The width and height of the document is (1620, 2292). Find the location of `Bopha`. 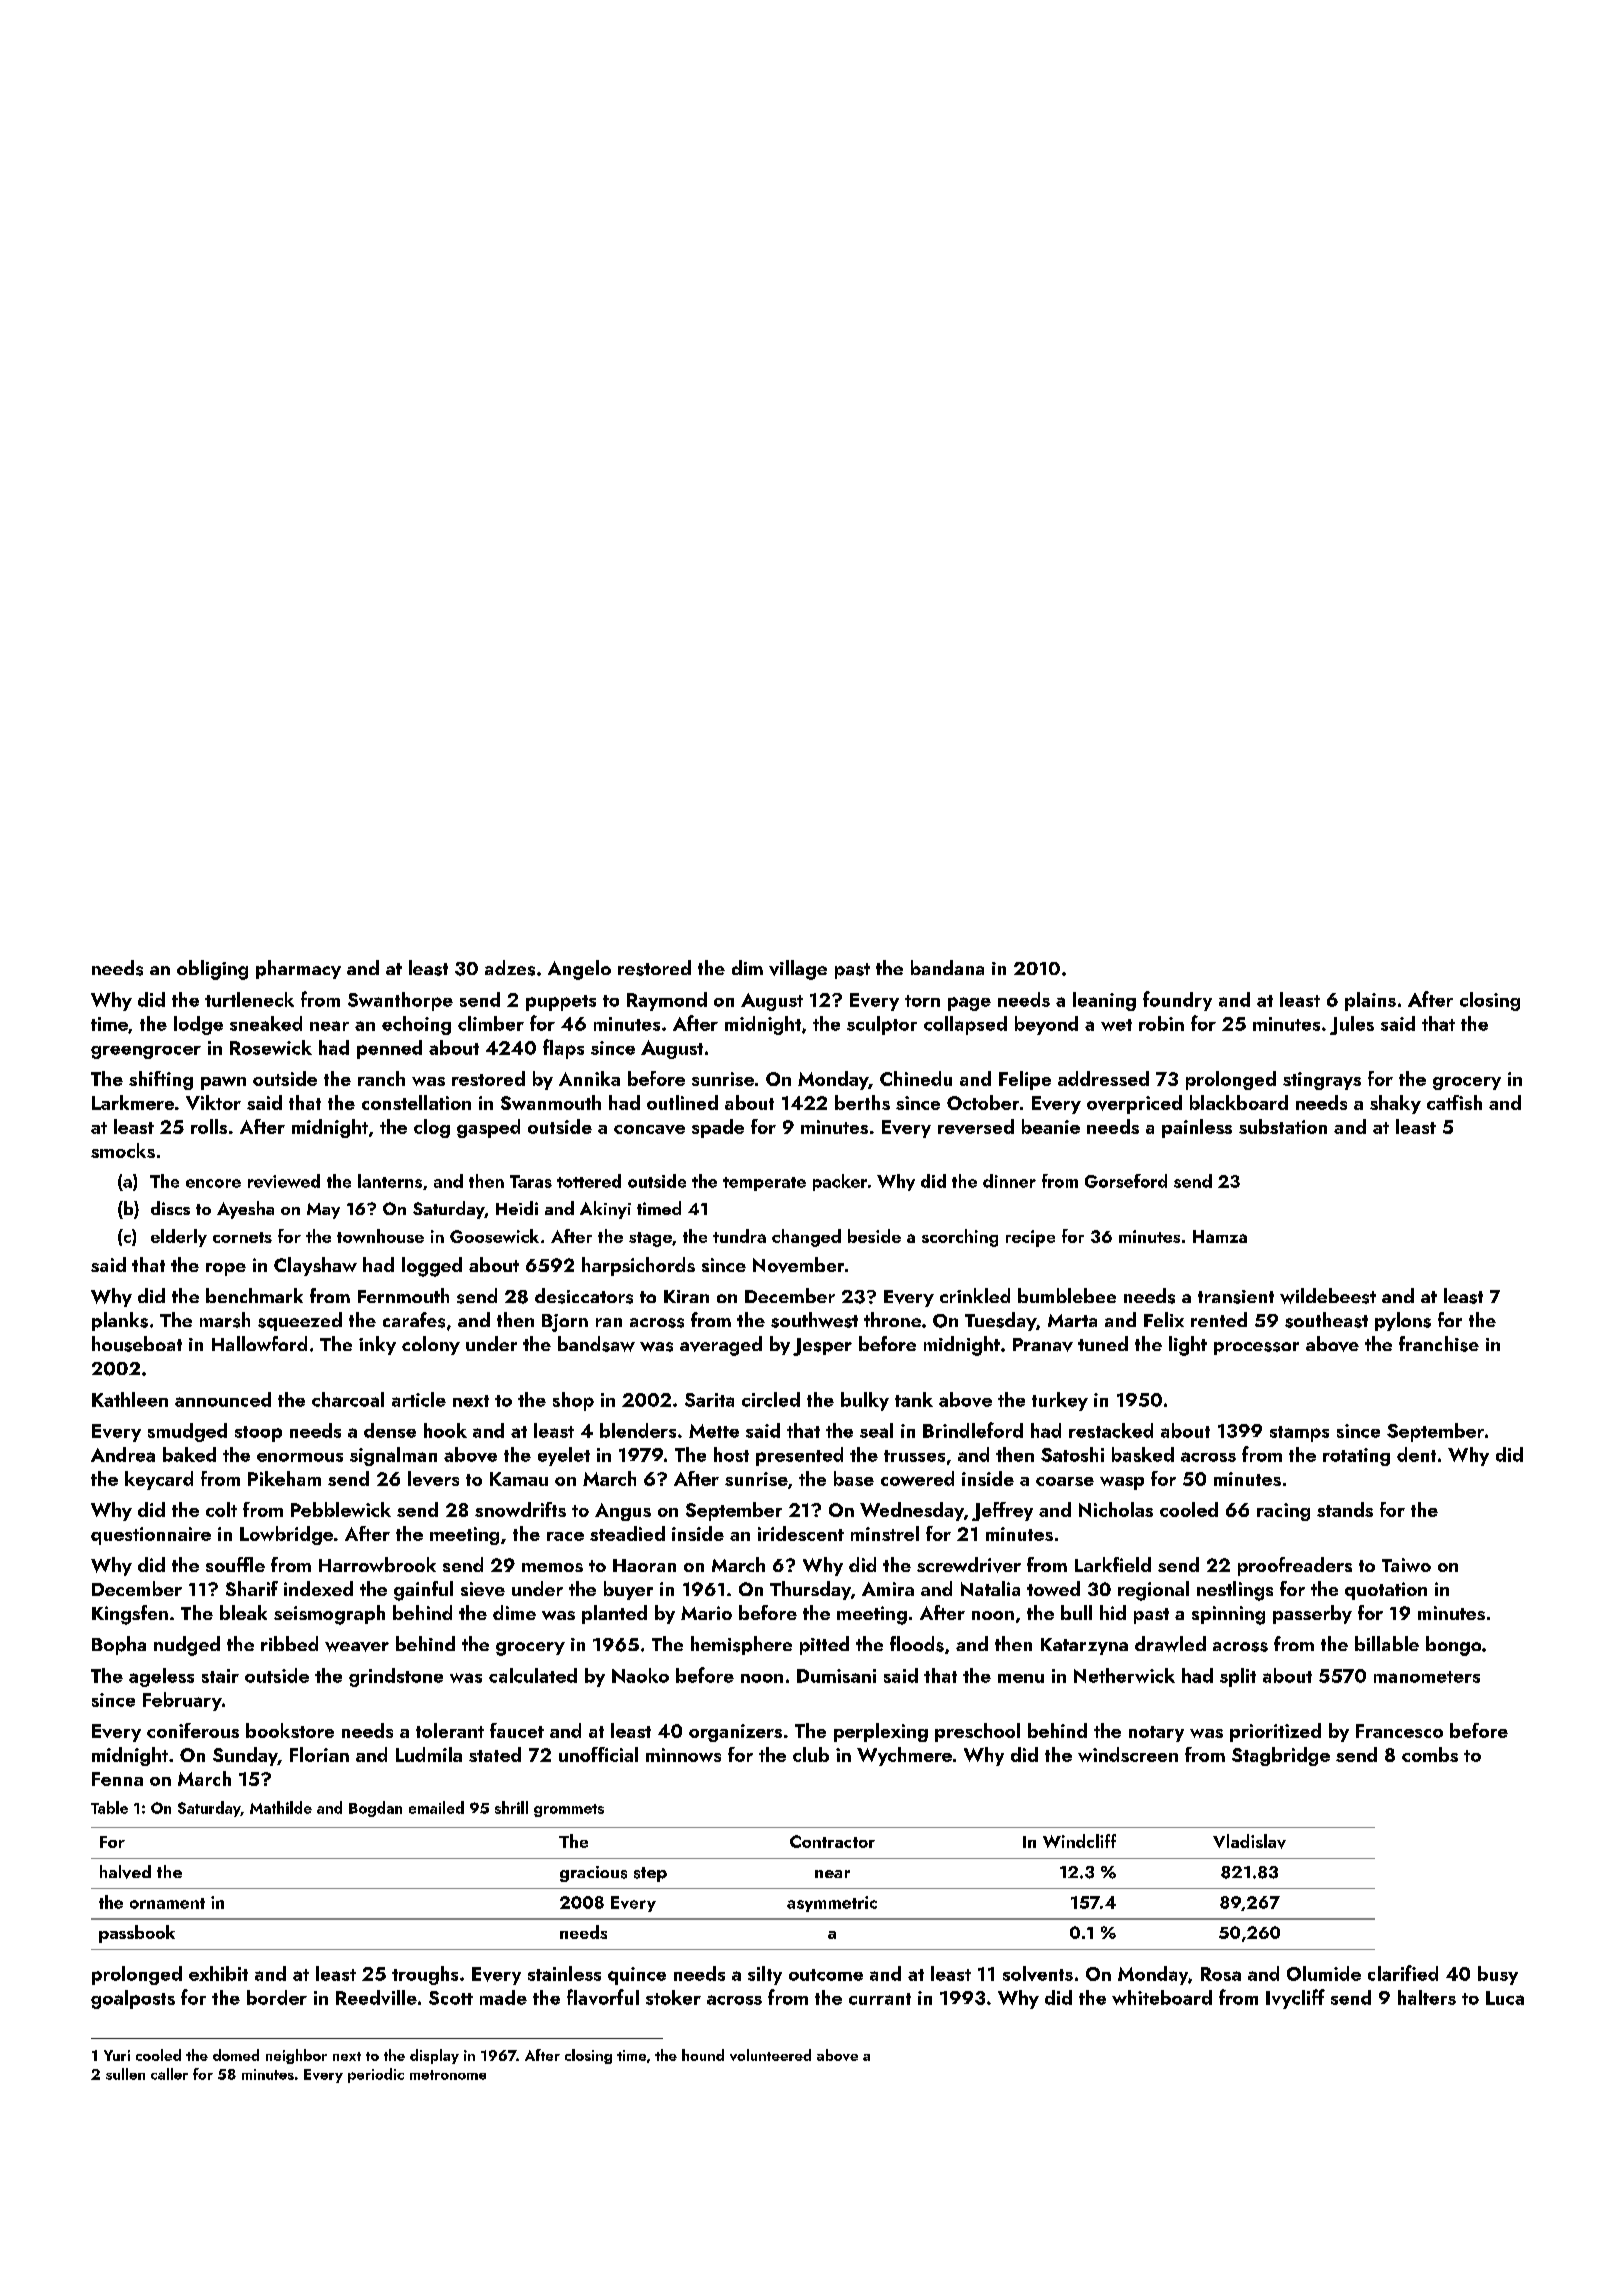

Bopha is located at coordinates (119, 1645).
